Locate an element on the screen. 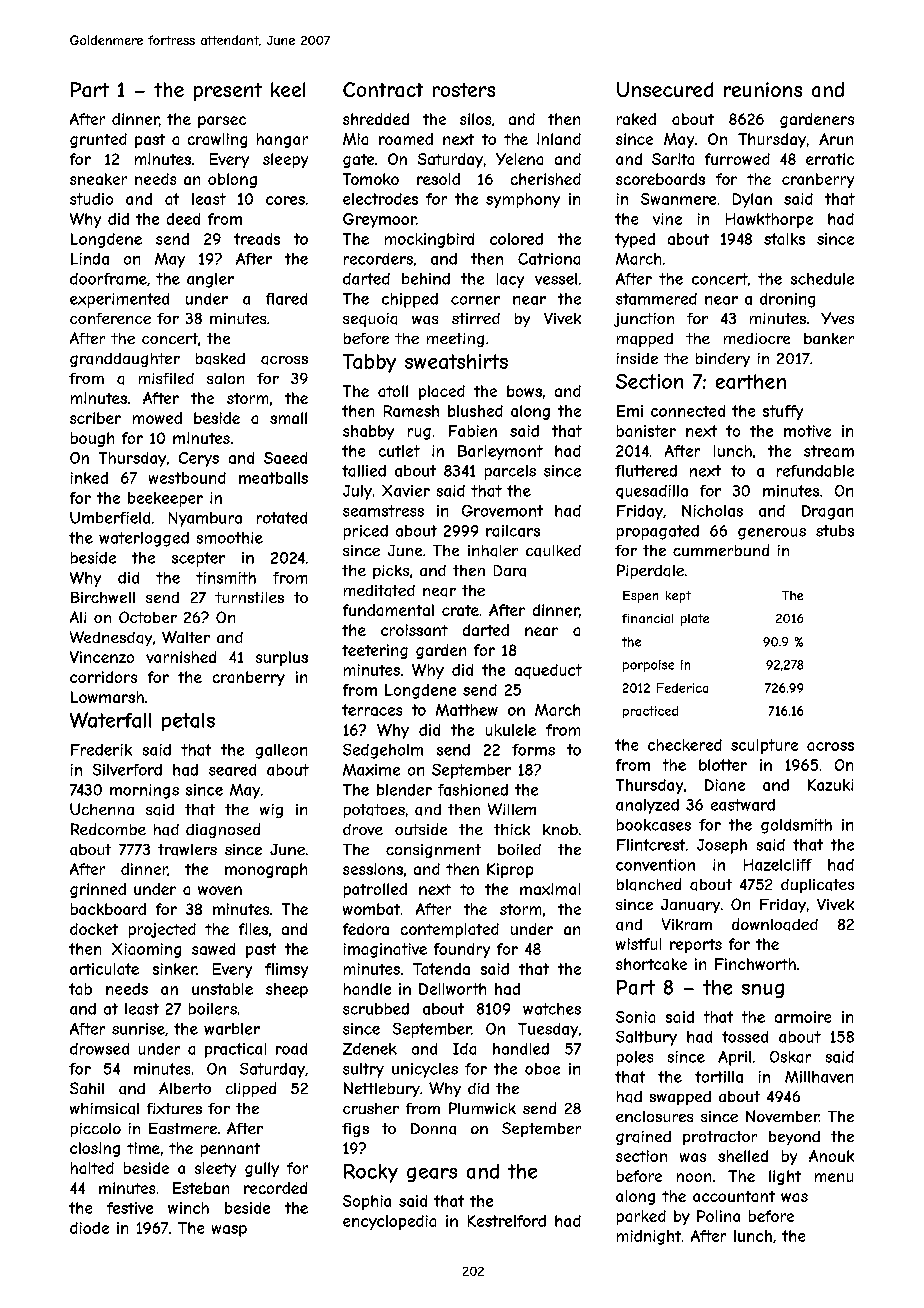  halted is located at coordinates (92, 1168).
